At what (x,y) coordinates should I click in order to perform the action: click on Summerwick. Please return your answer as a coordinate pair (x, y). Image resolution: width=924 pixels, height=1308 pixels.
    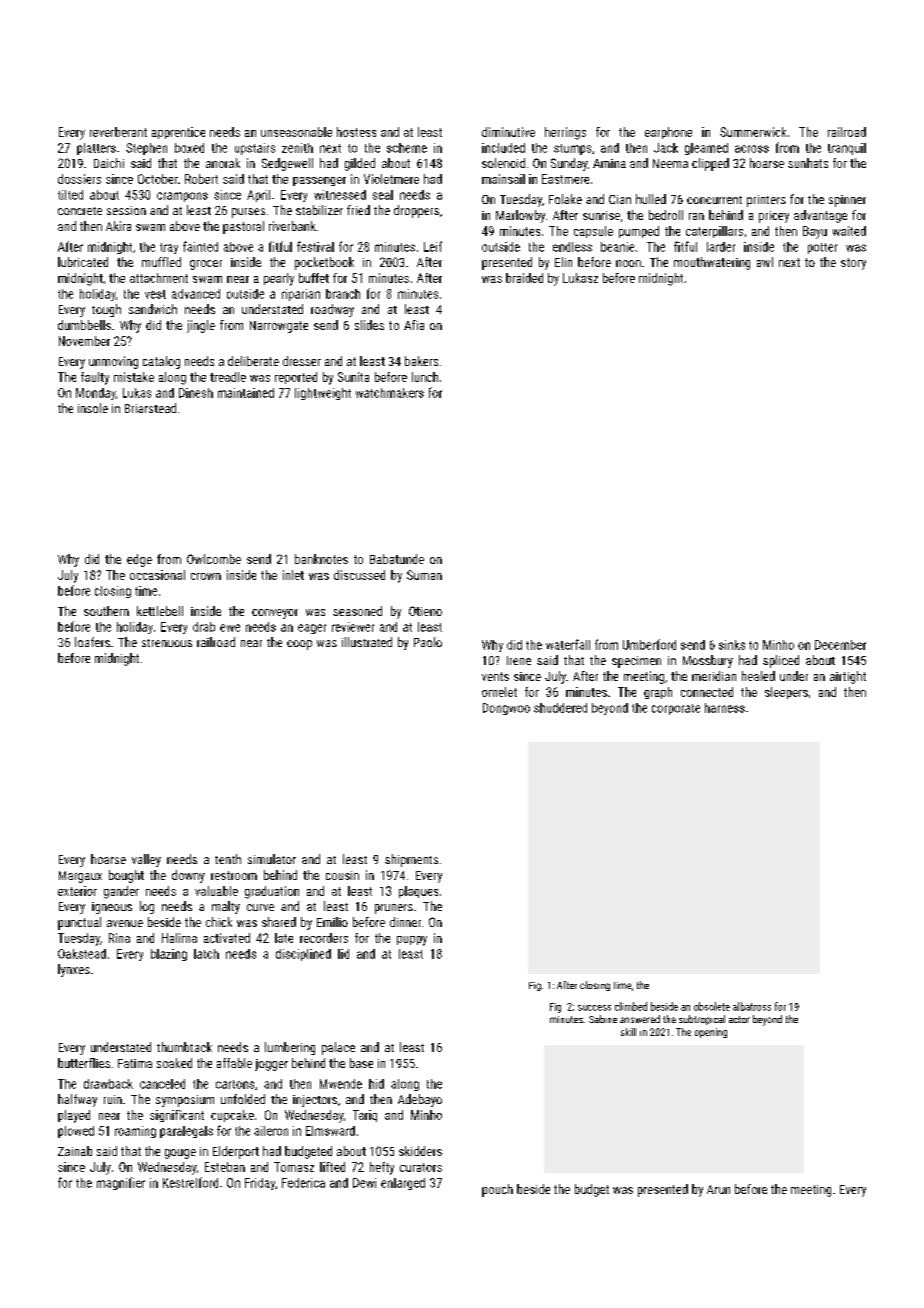
    Looking at the image, I should click on (753, 132).
